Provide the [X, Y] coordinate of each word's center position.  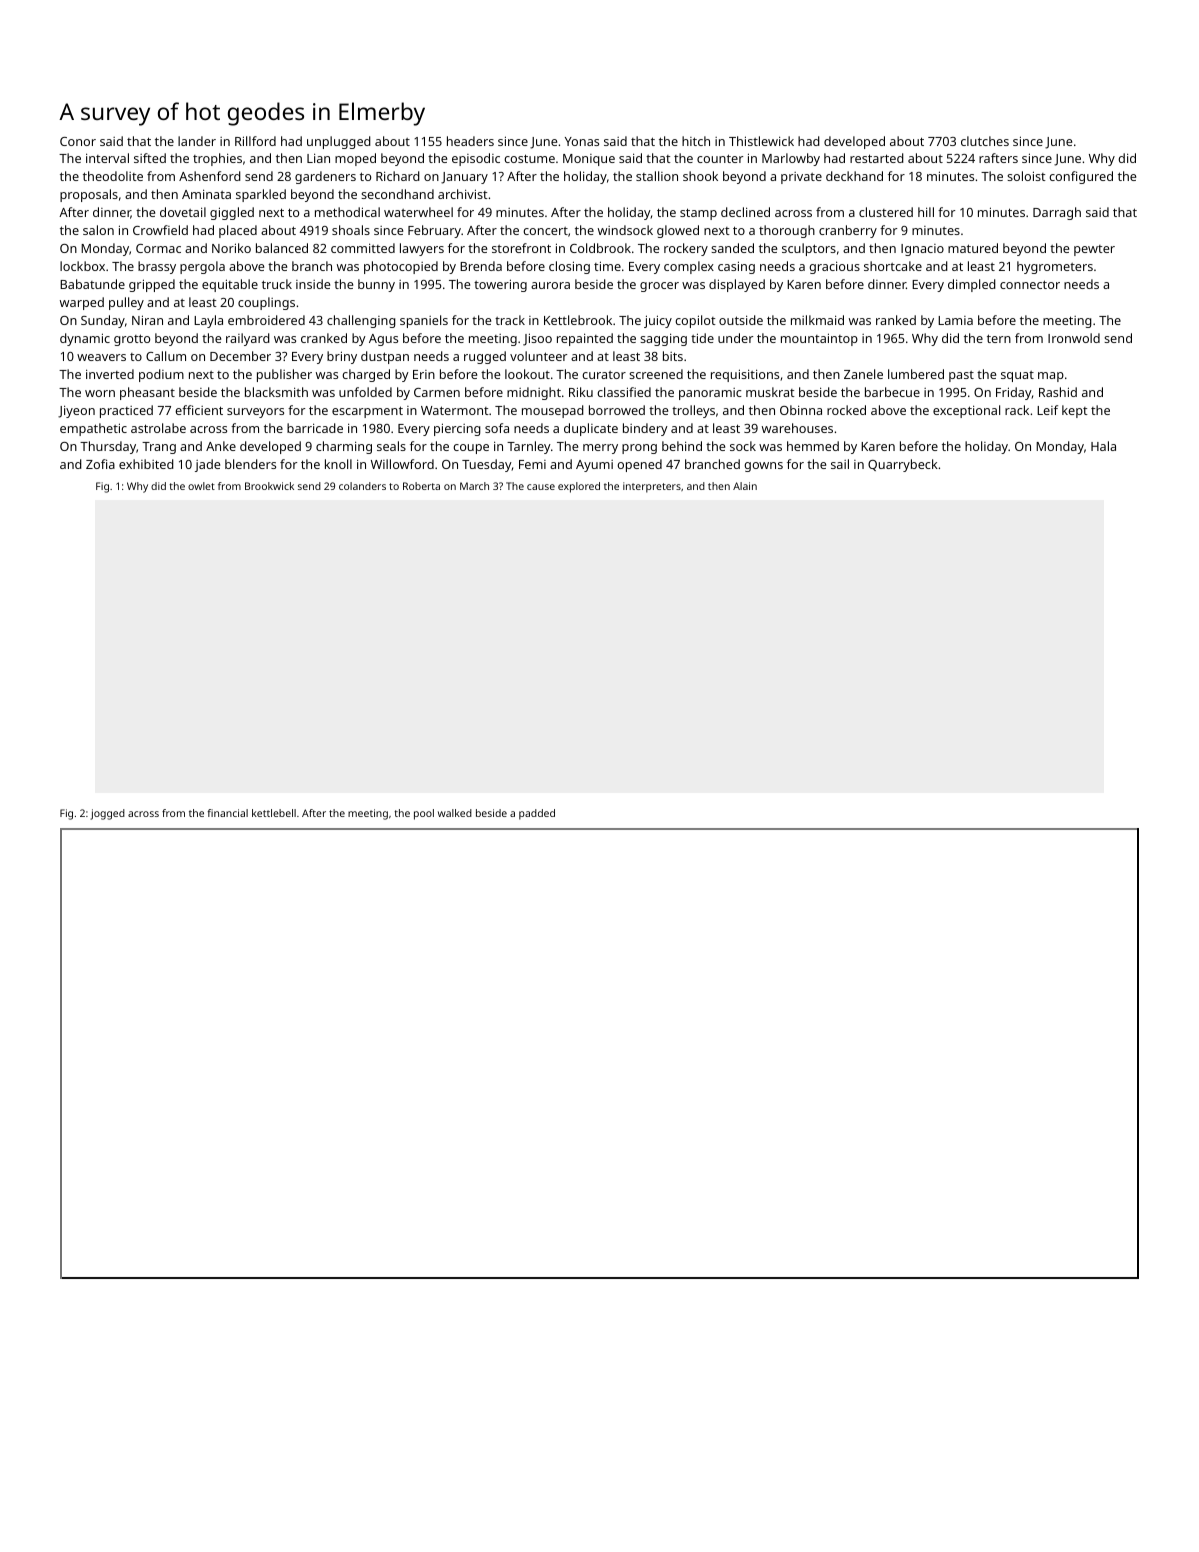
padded [537, 814]
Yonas [582, 141]
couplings [266, 303]
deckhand [854, 176]
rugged [485, 357]
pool [424, 814]
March [474, 486]
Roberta [421, 486]
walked [455, 813]
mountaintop [819, 339]
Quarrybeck [903, 465]
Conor [78, 141]
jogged [107, 814]
